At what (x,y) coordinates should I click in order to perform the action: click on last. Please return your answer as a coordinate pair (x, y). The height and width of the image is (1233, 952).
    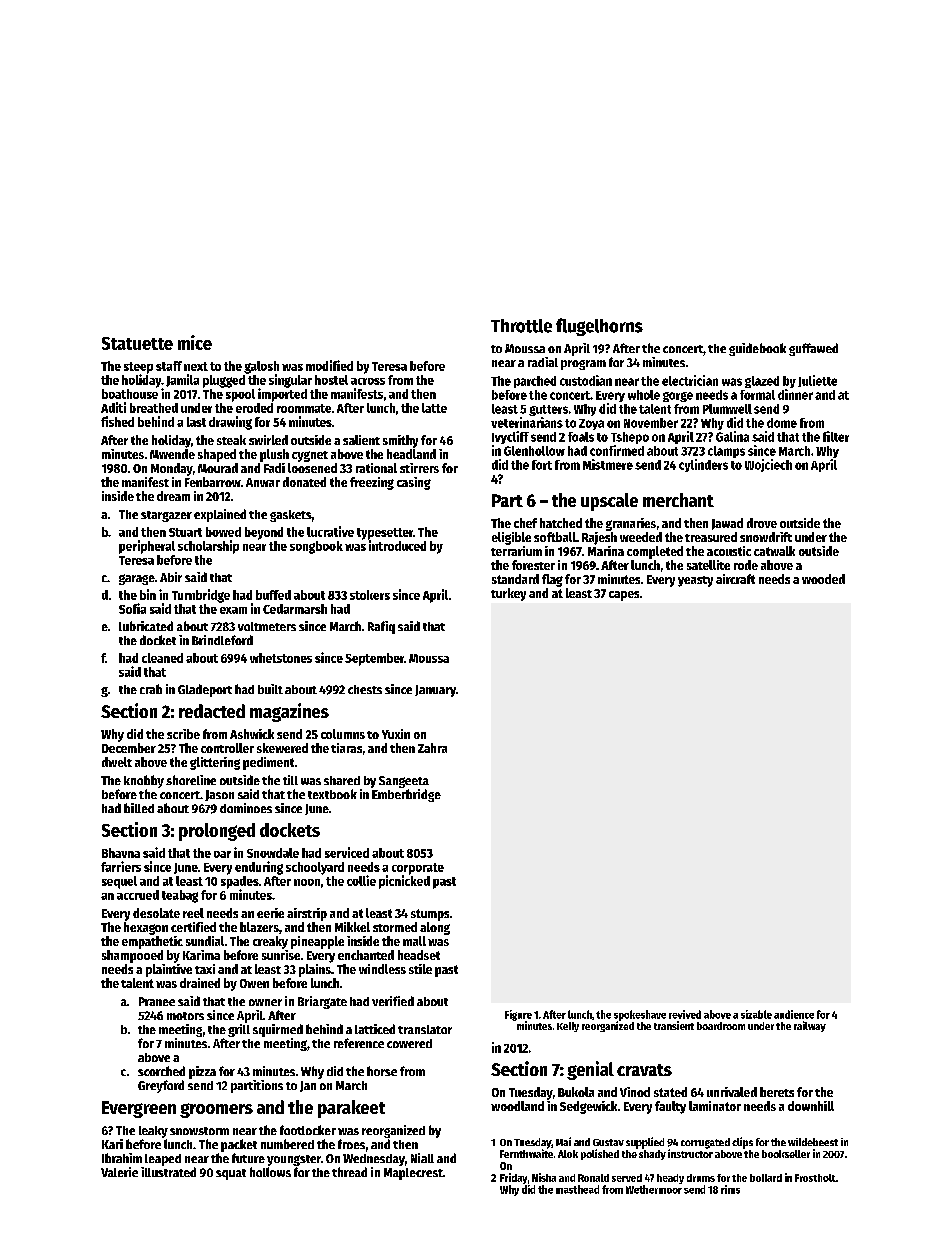
    Looking at the image, I should click on (196, 422).
